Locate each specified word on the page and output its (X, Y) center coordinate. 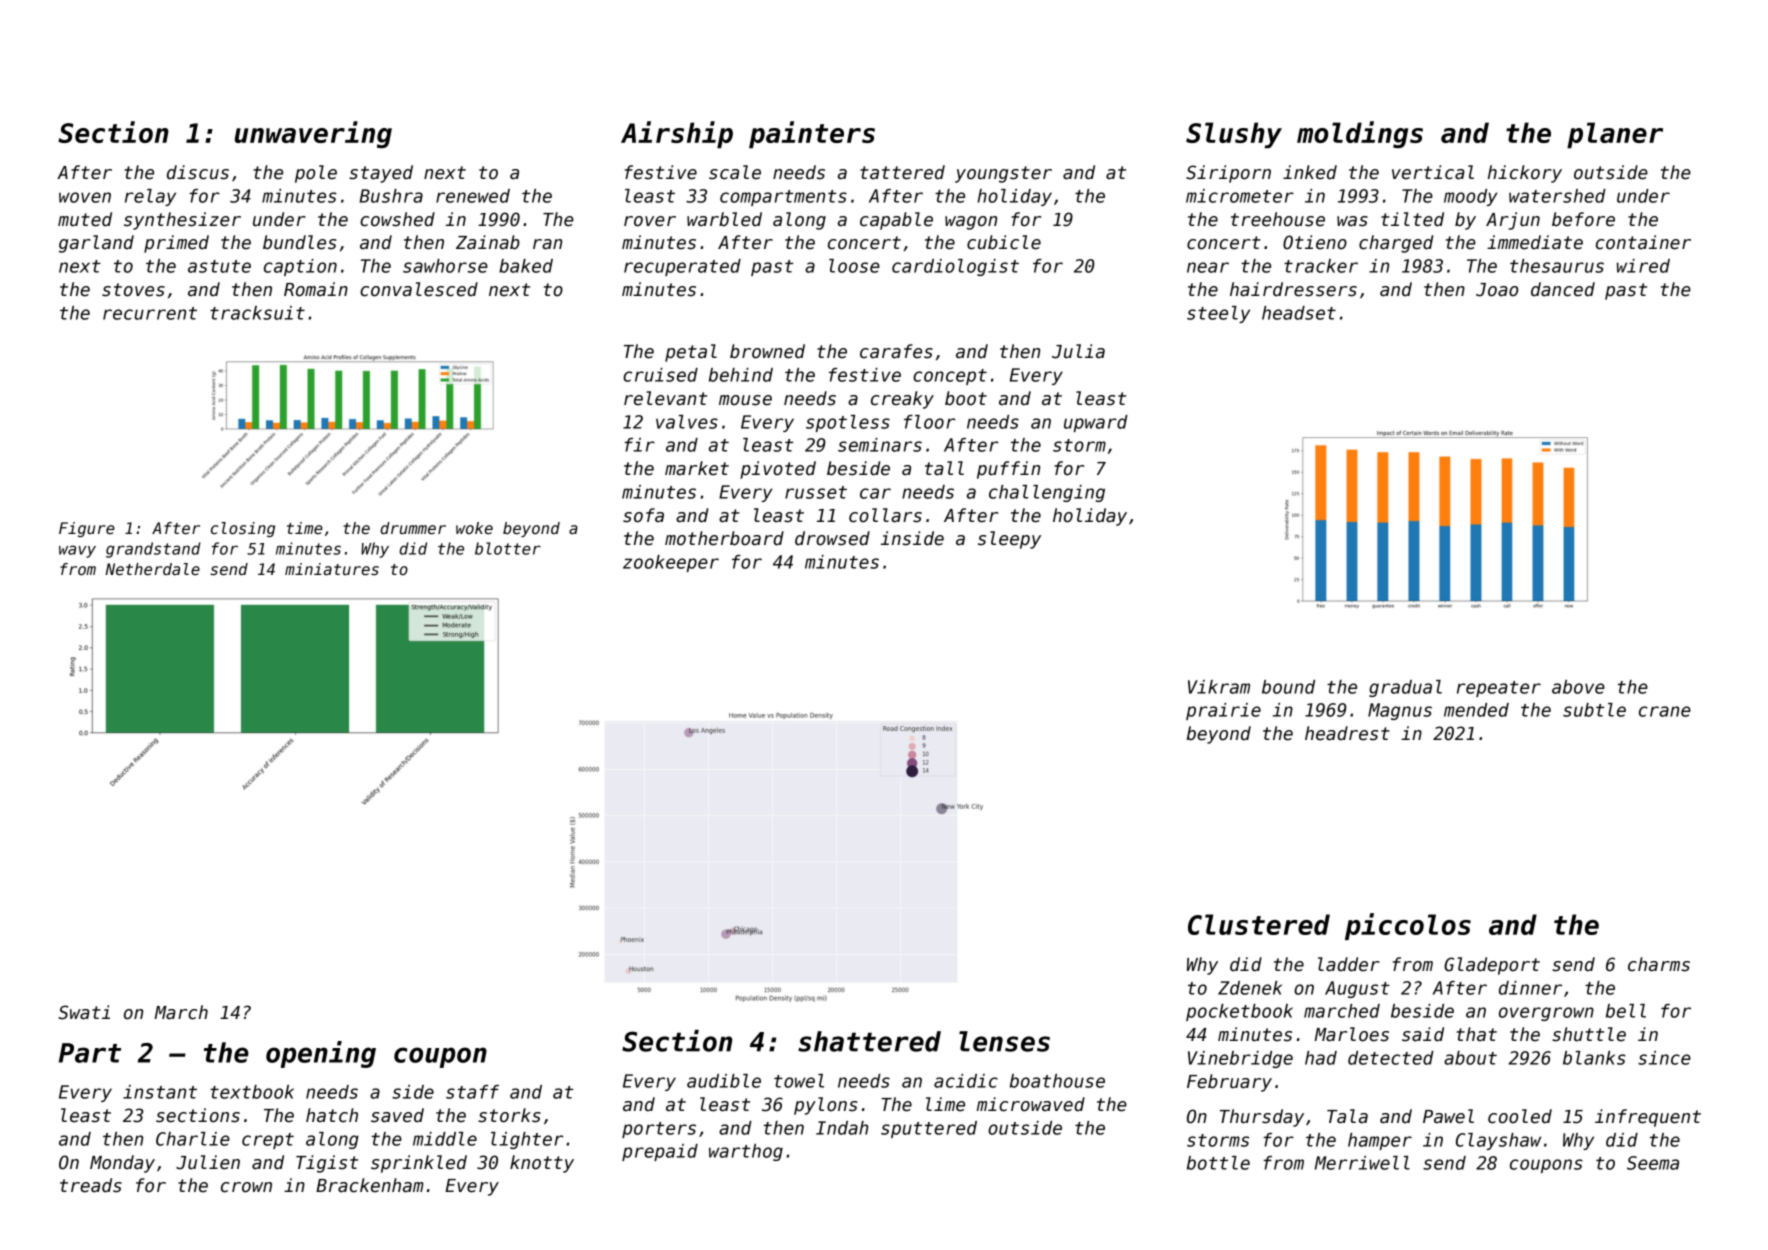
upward (1096, 423)
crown (246, 1187)
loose (854, 266)
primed (176, 244)
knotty (542, 1164)
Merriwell (1362, 1163)
